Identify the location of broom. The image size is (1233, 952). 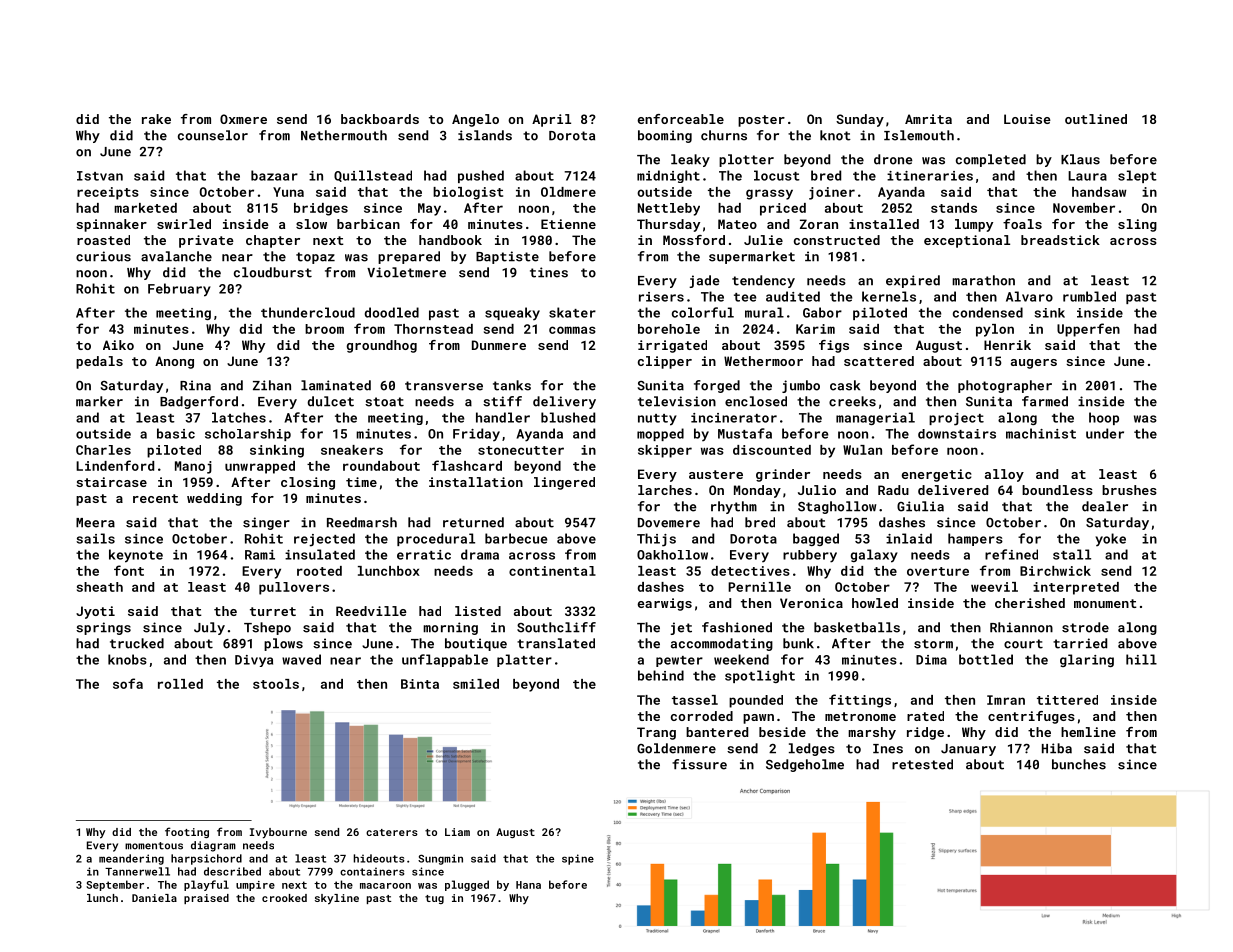
(324, 329).
